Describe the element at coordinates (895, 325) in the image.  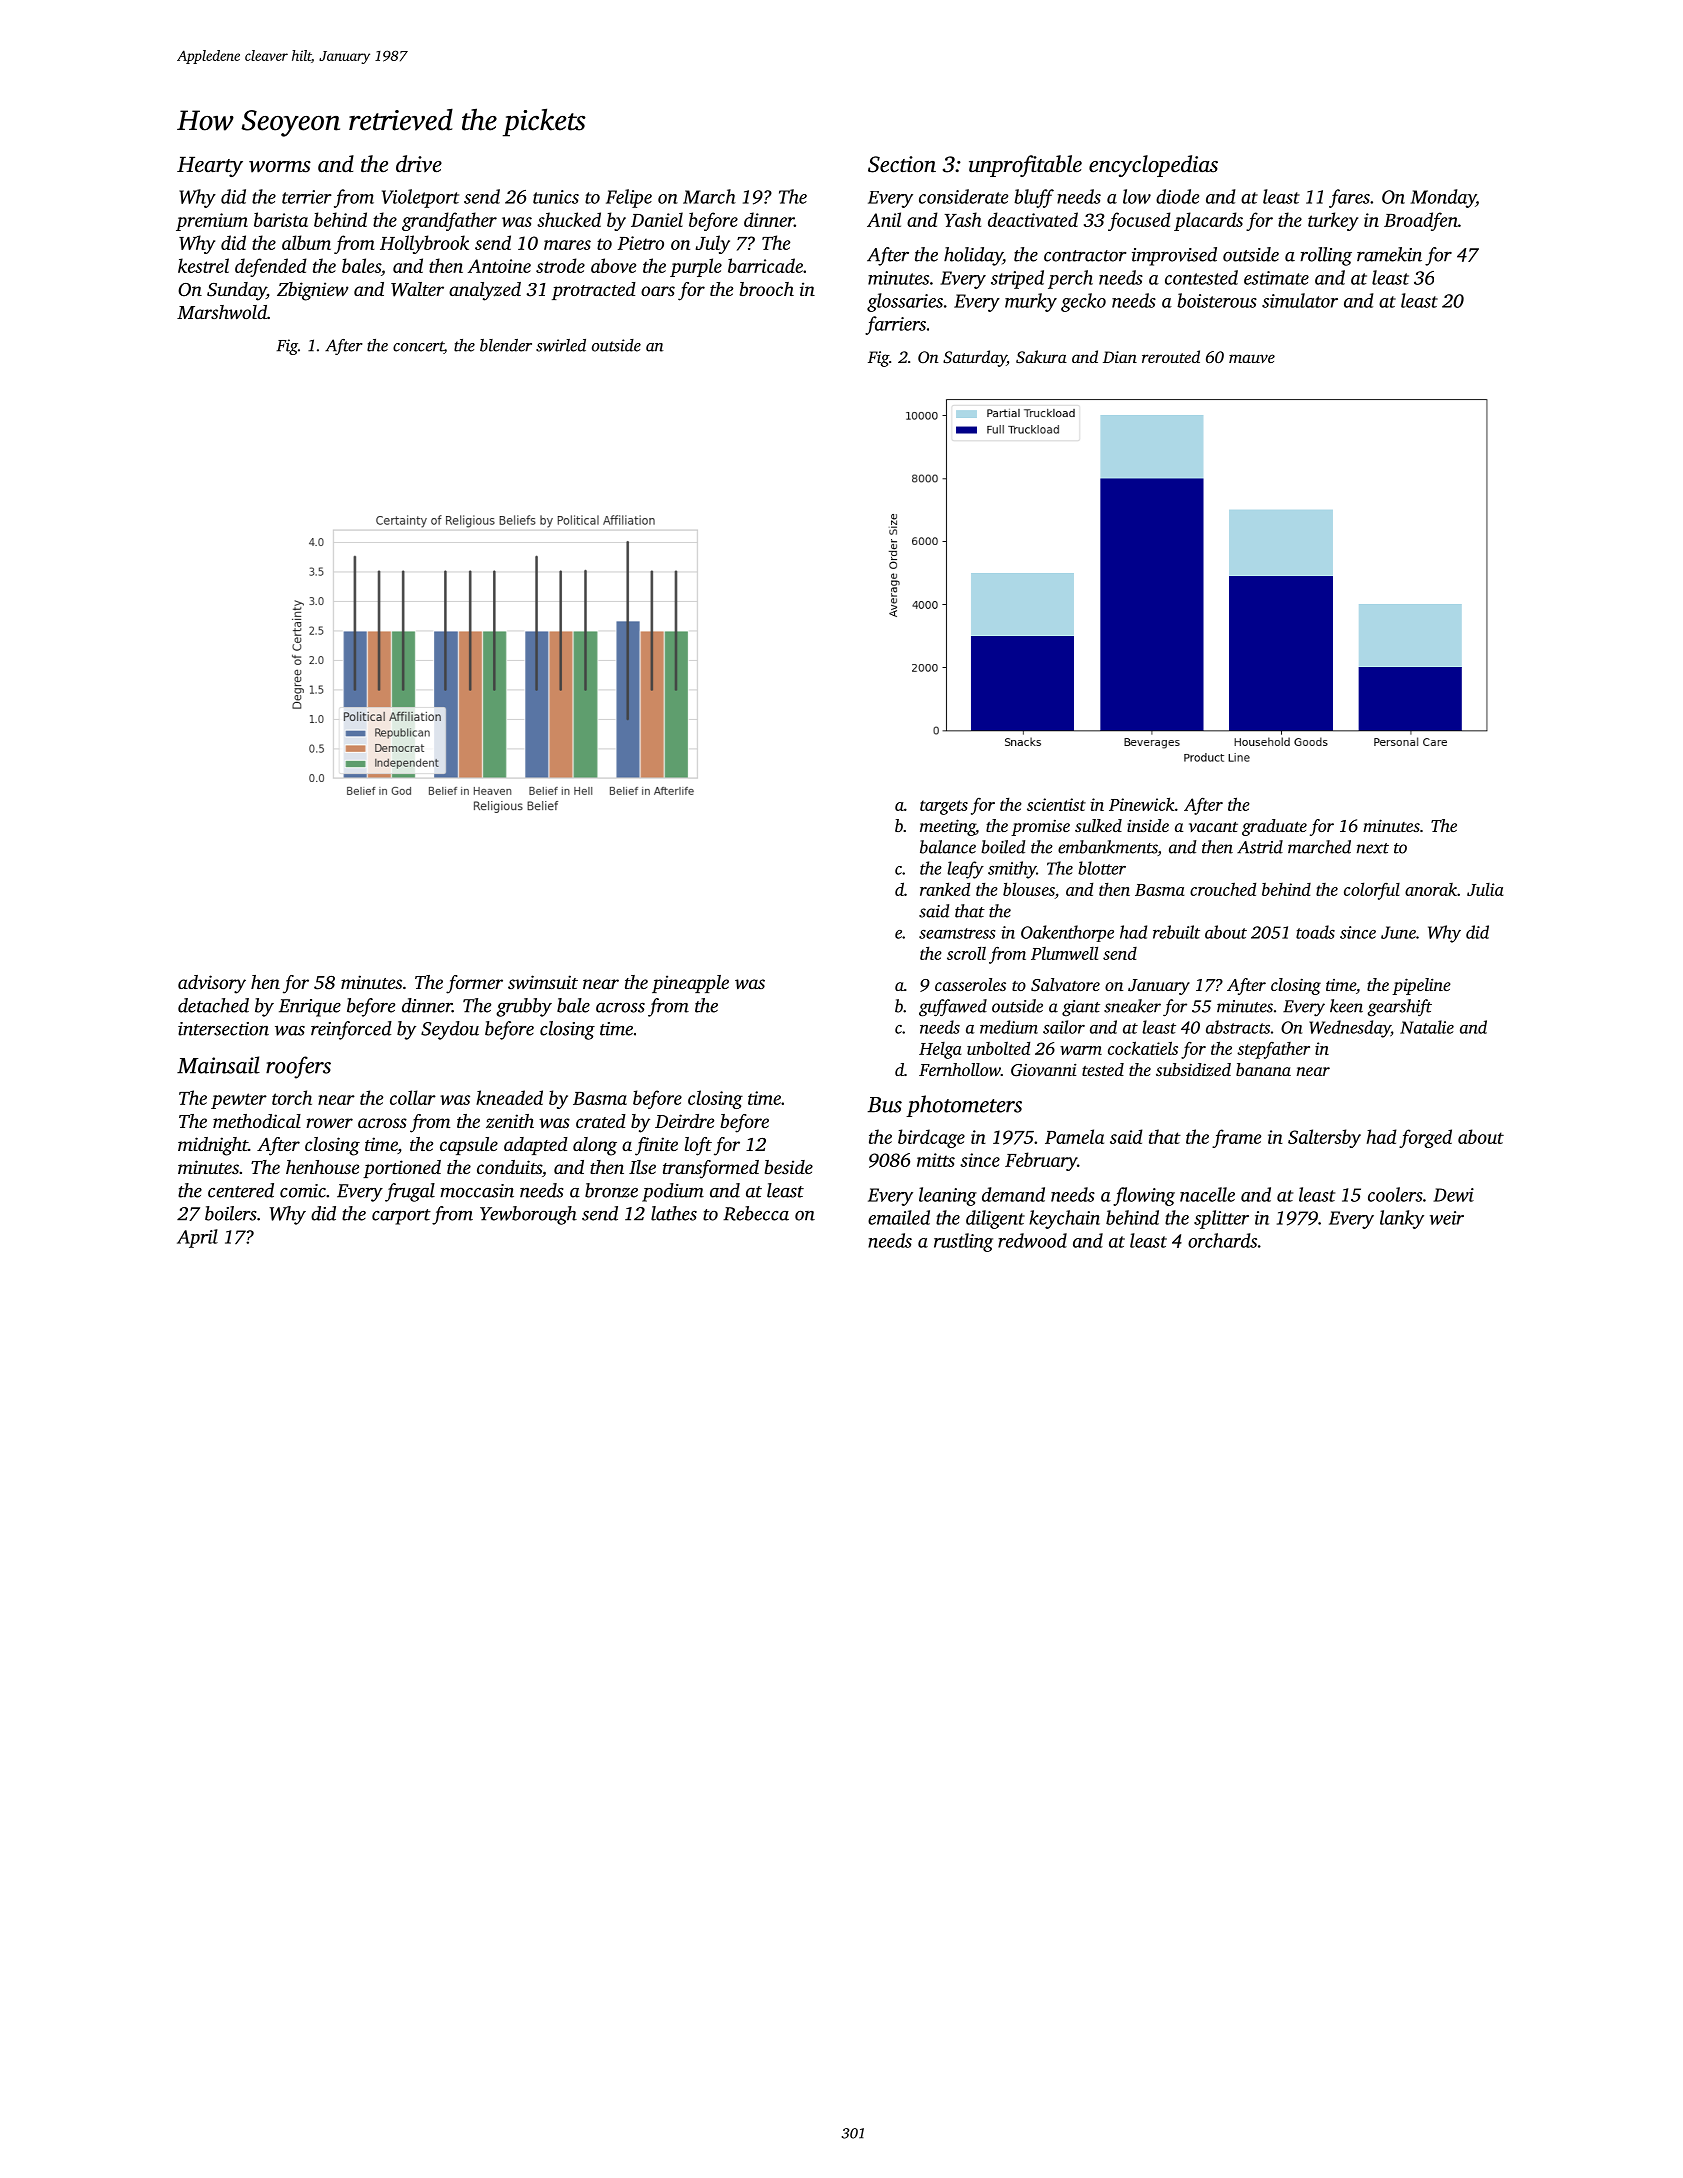
I see `farriers` at that location.
